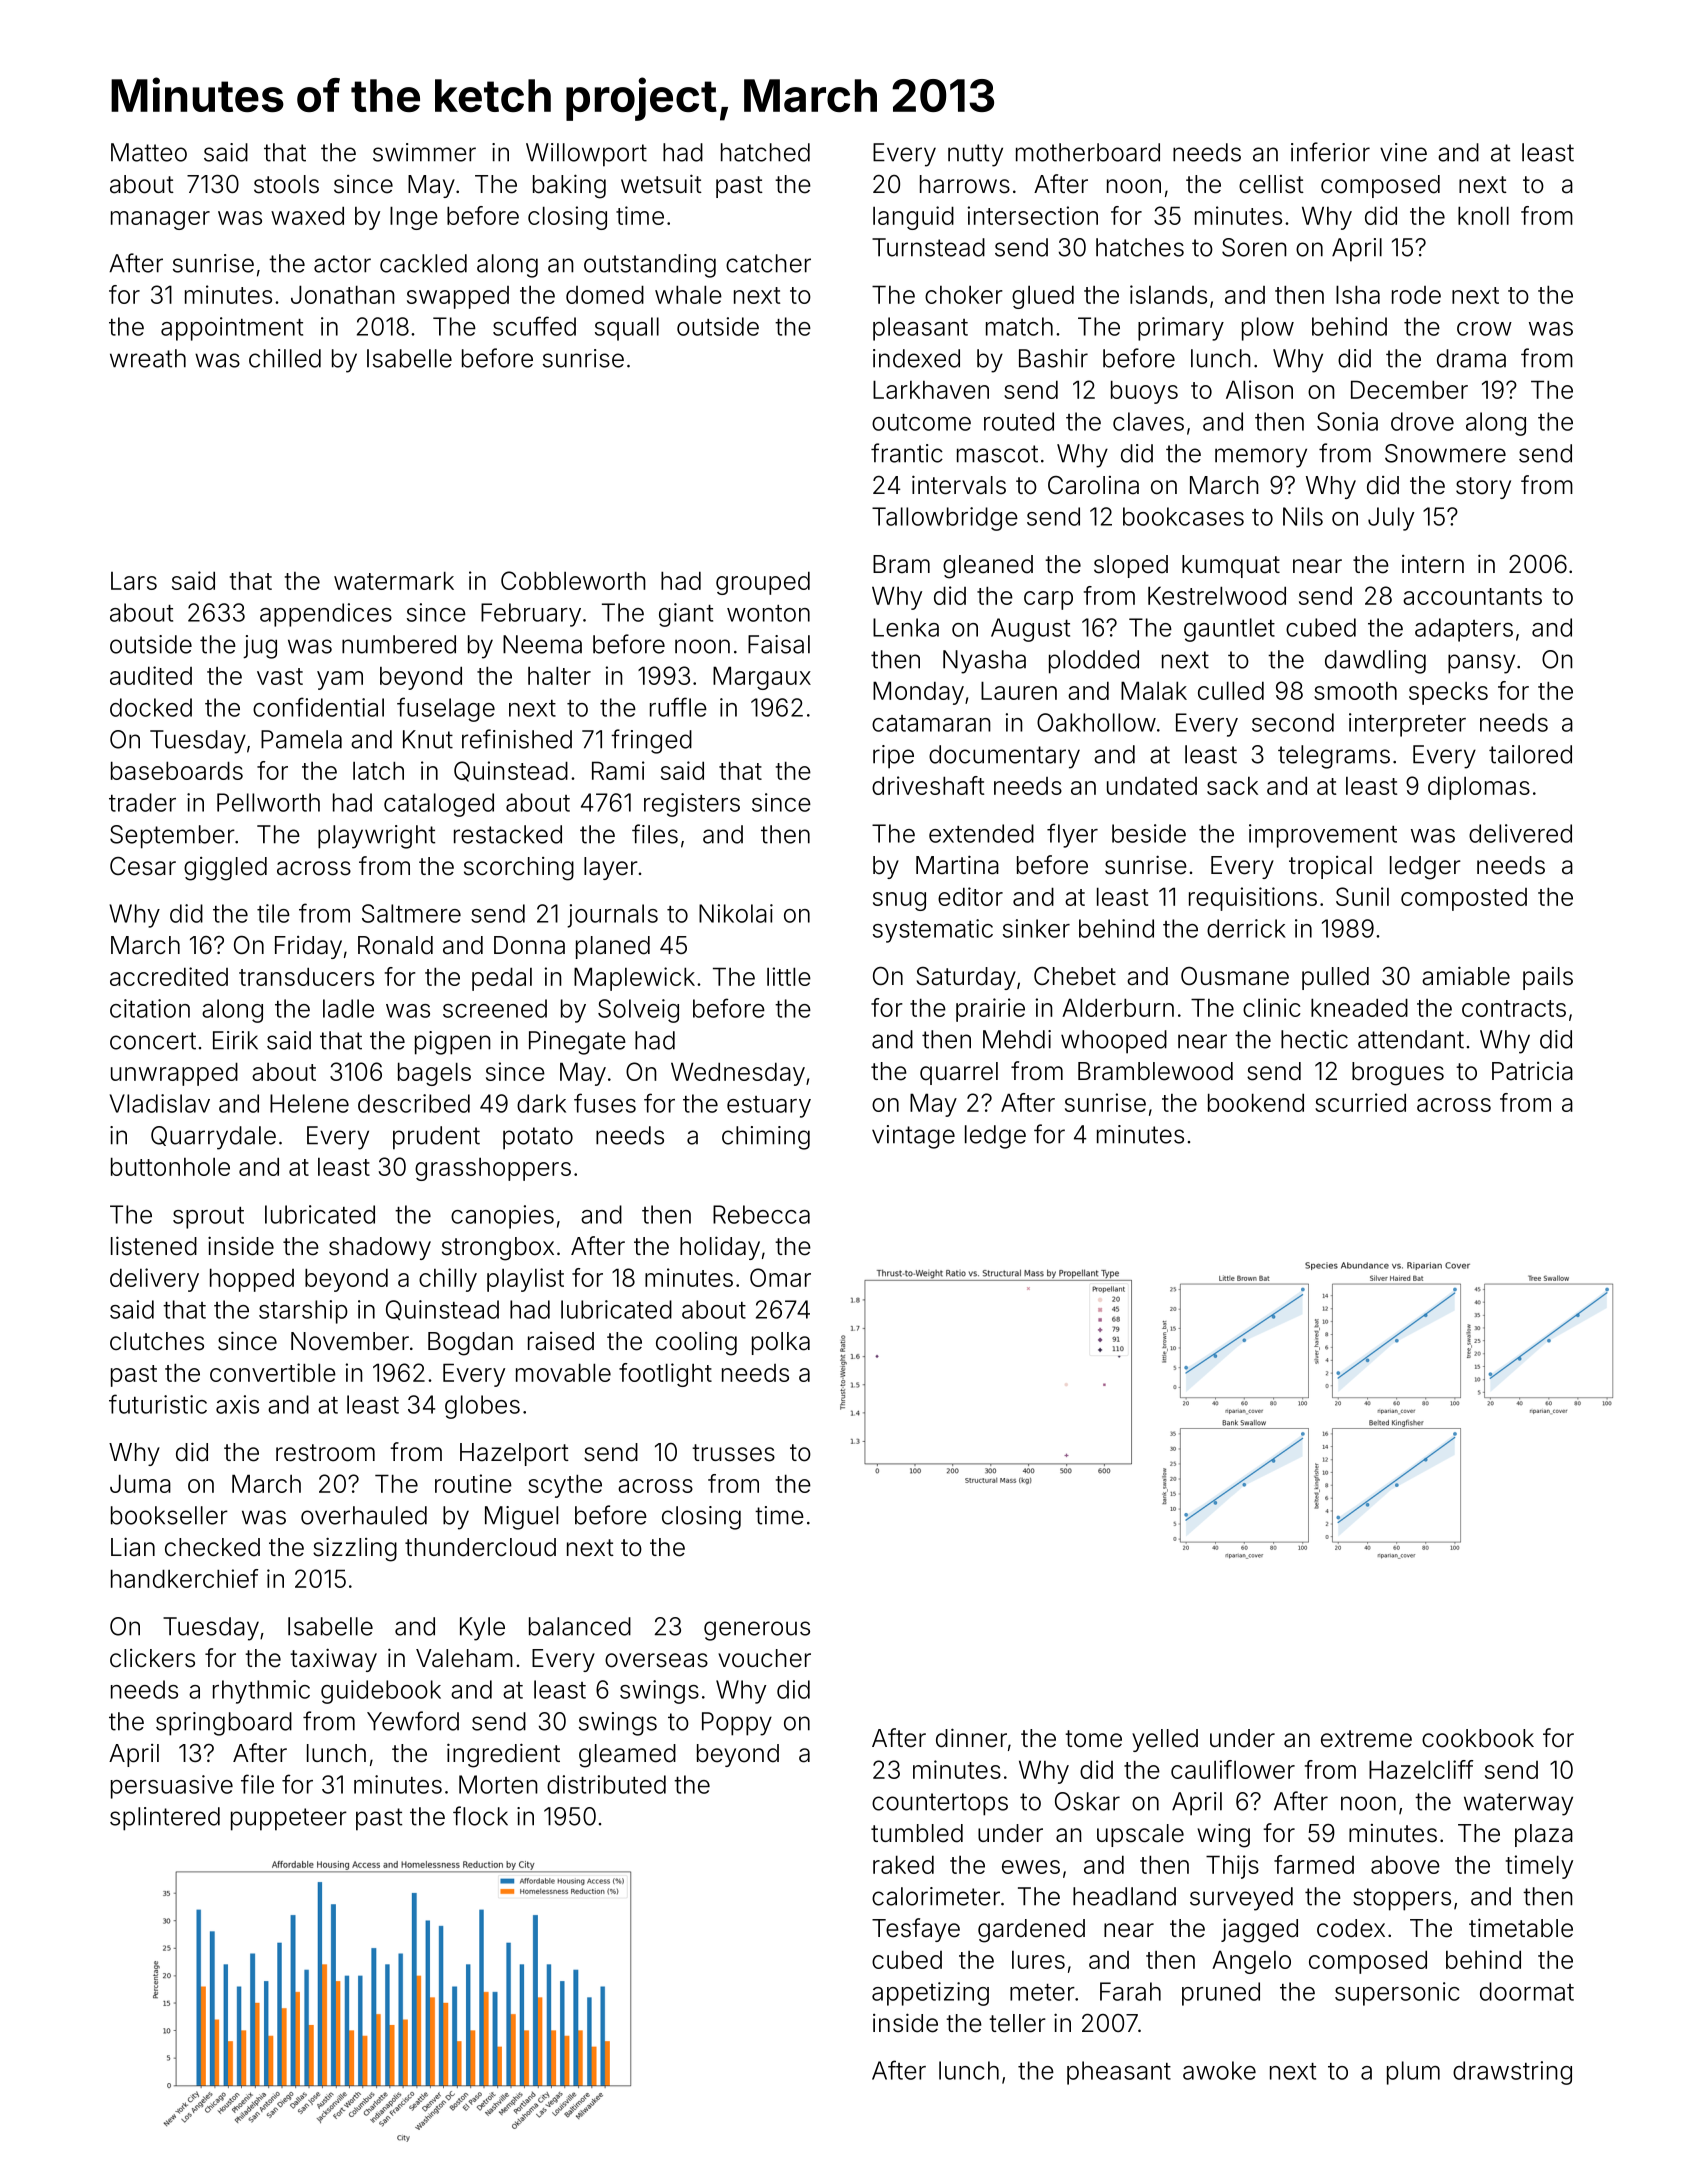 The height and width of the screenshot is (2178, 1683). What do you see at coordinates (765, 152) in the screenshot?
I see `hatched` at bounding box center [765, 152].
